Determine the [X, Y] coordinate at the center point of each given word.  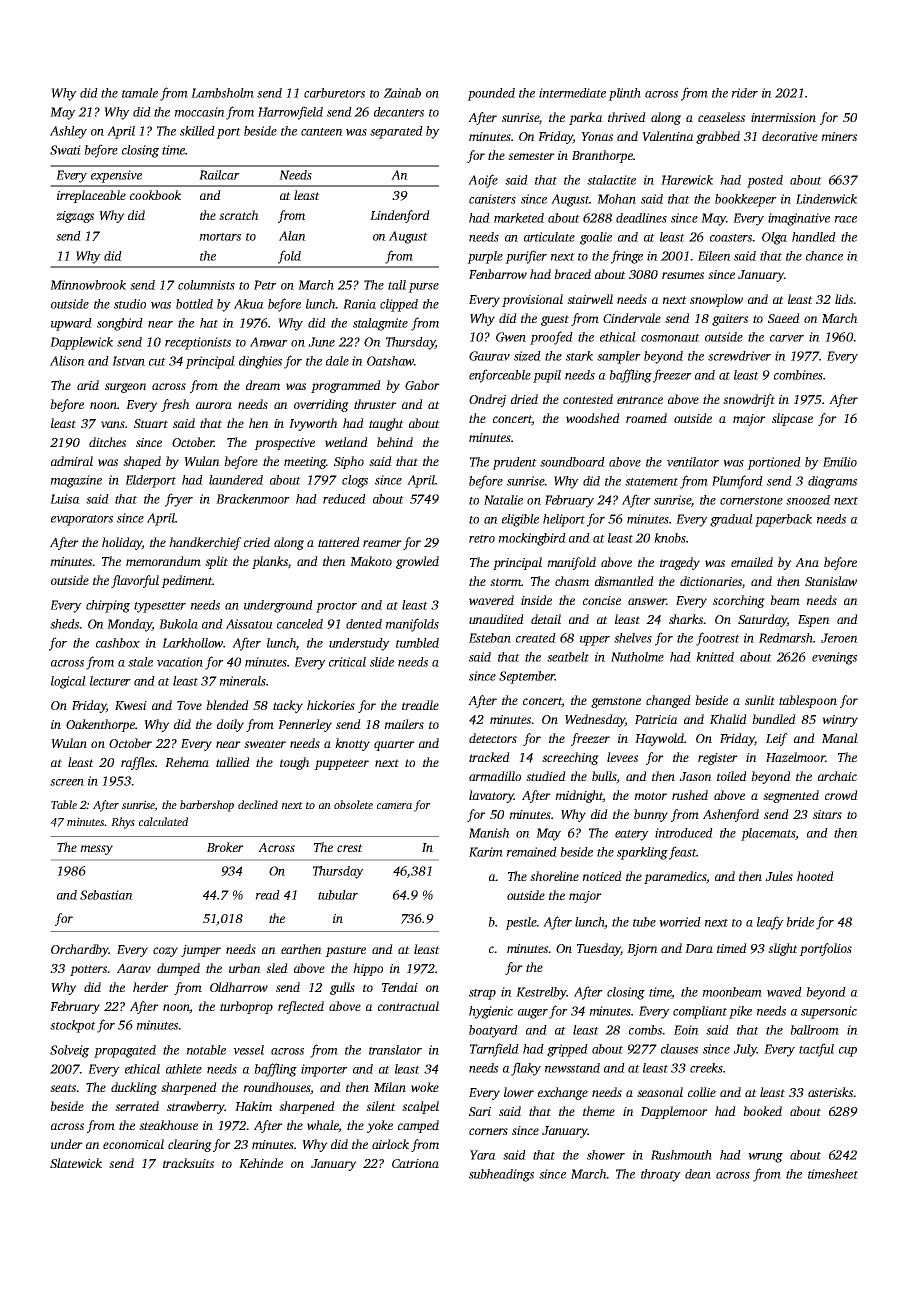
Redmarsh [786, 638]
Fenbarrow [498, 274]
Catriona [415, 1163]
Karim [486, 852]
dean [698, 1174]
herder [151, 987]
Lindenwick [826, 199]
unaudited [496, 619]
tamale [140, 93]
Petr [265, 285]
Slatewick [76, 1163]
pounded [491, 94]
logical [68, 682]
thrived [627, 117]
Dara [699, 948]
